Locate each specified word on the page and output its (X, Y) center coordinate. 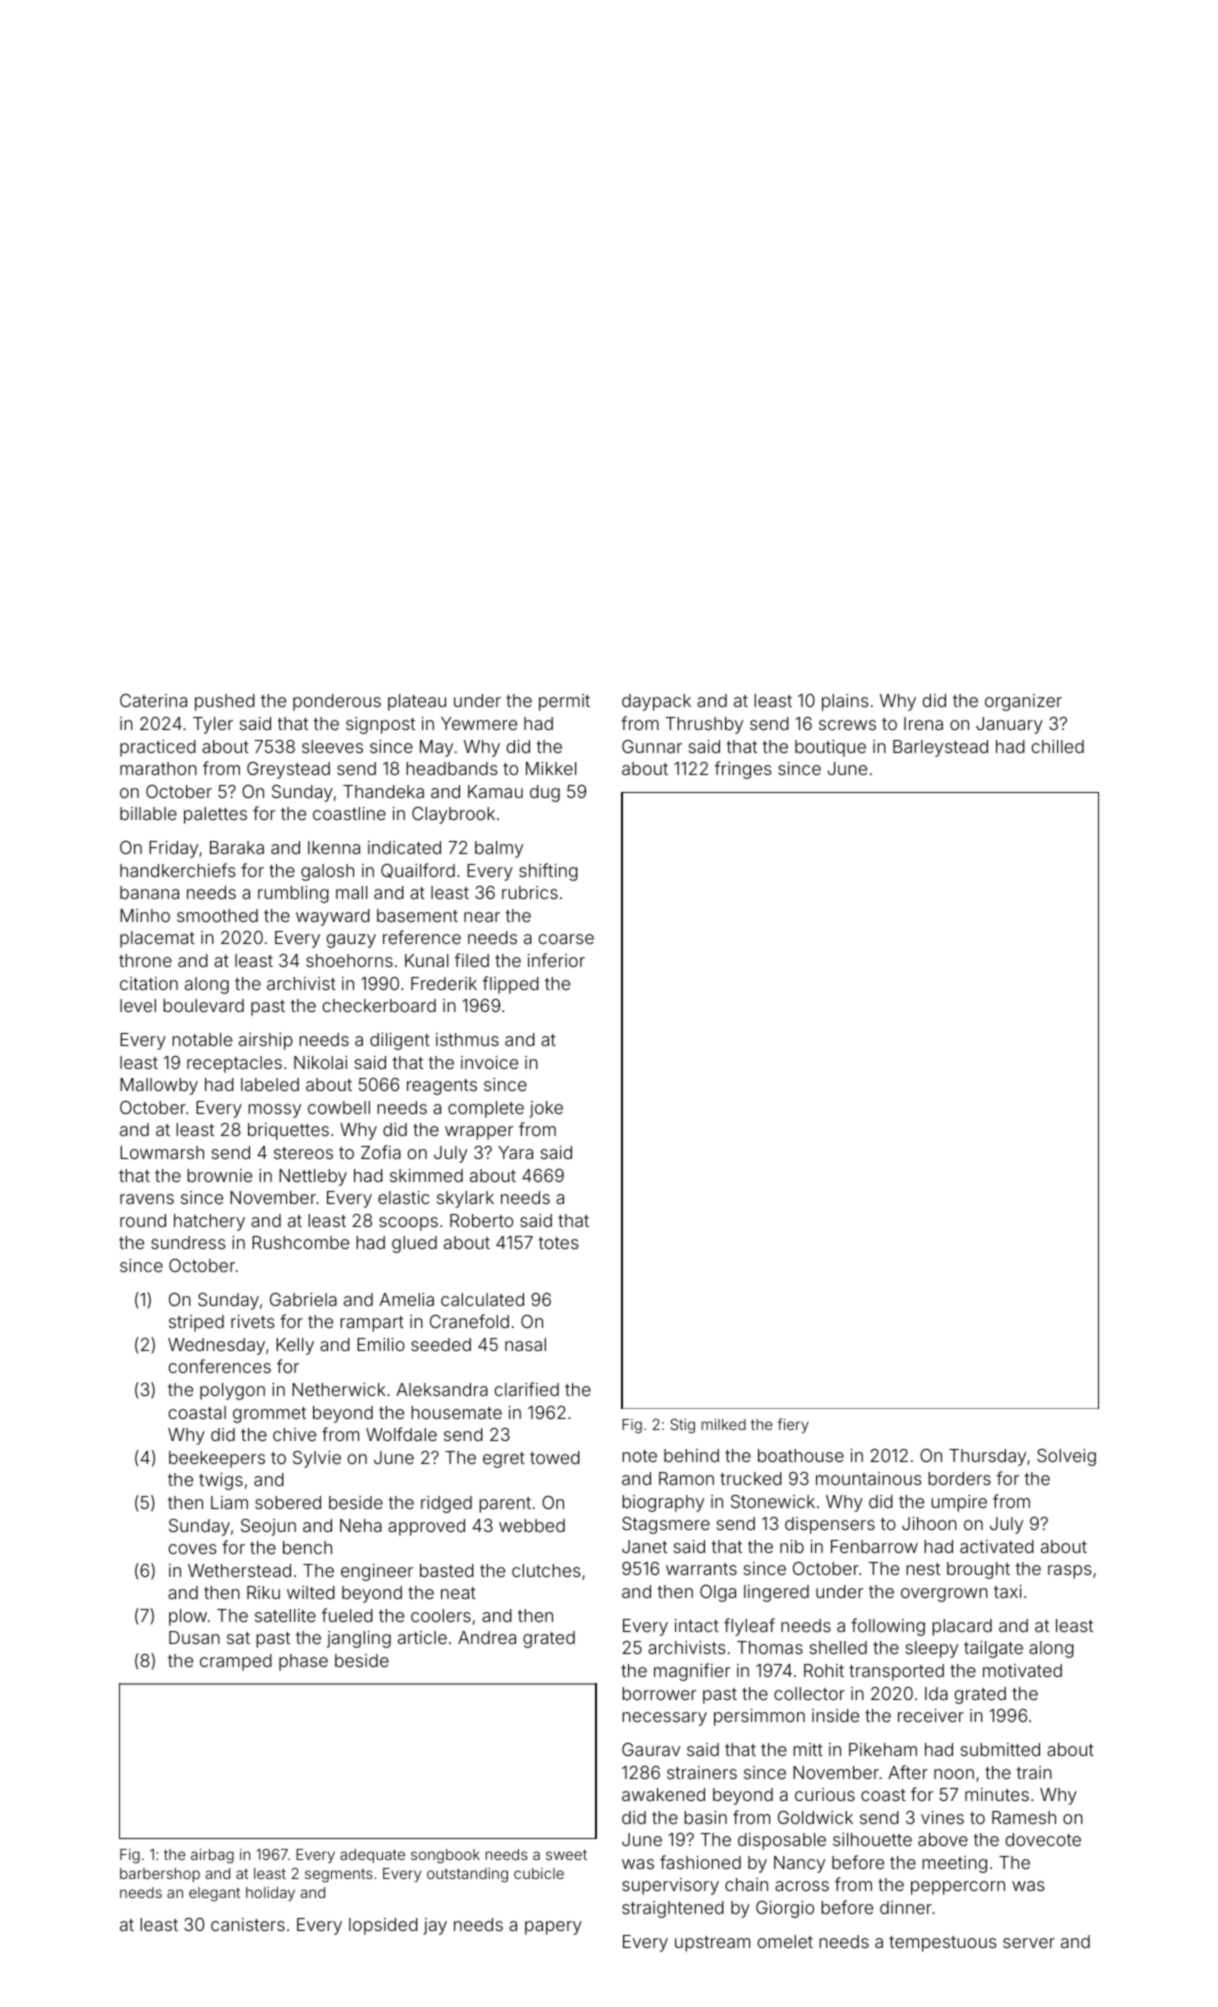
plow (188, 1617)
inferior (556, 960)
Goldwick (815, 1817)
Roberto (481, 1220)
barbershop (160, 1875)
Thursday (987, 1457)
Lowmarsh (162, 1152)
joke (546, 1109)
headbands (451, 768)
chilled (1058, 746)
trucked (751, 1478)
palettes (215, 815)
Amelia (406, 1299)
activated (997, 1546)
